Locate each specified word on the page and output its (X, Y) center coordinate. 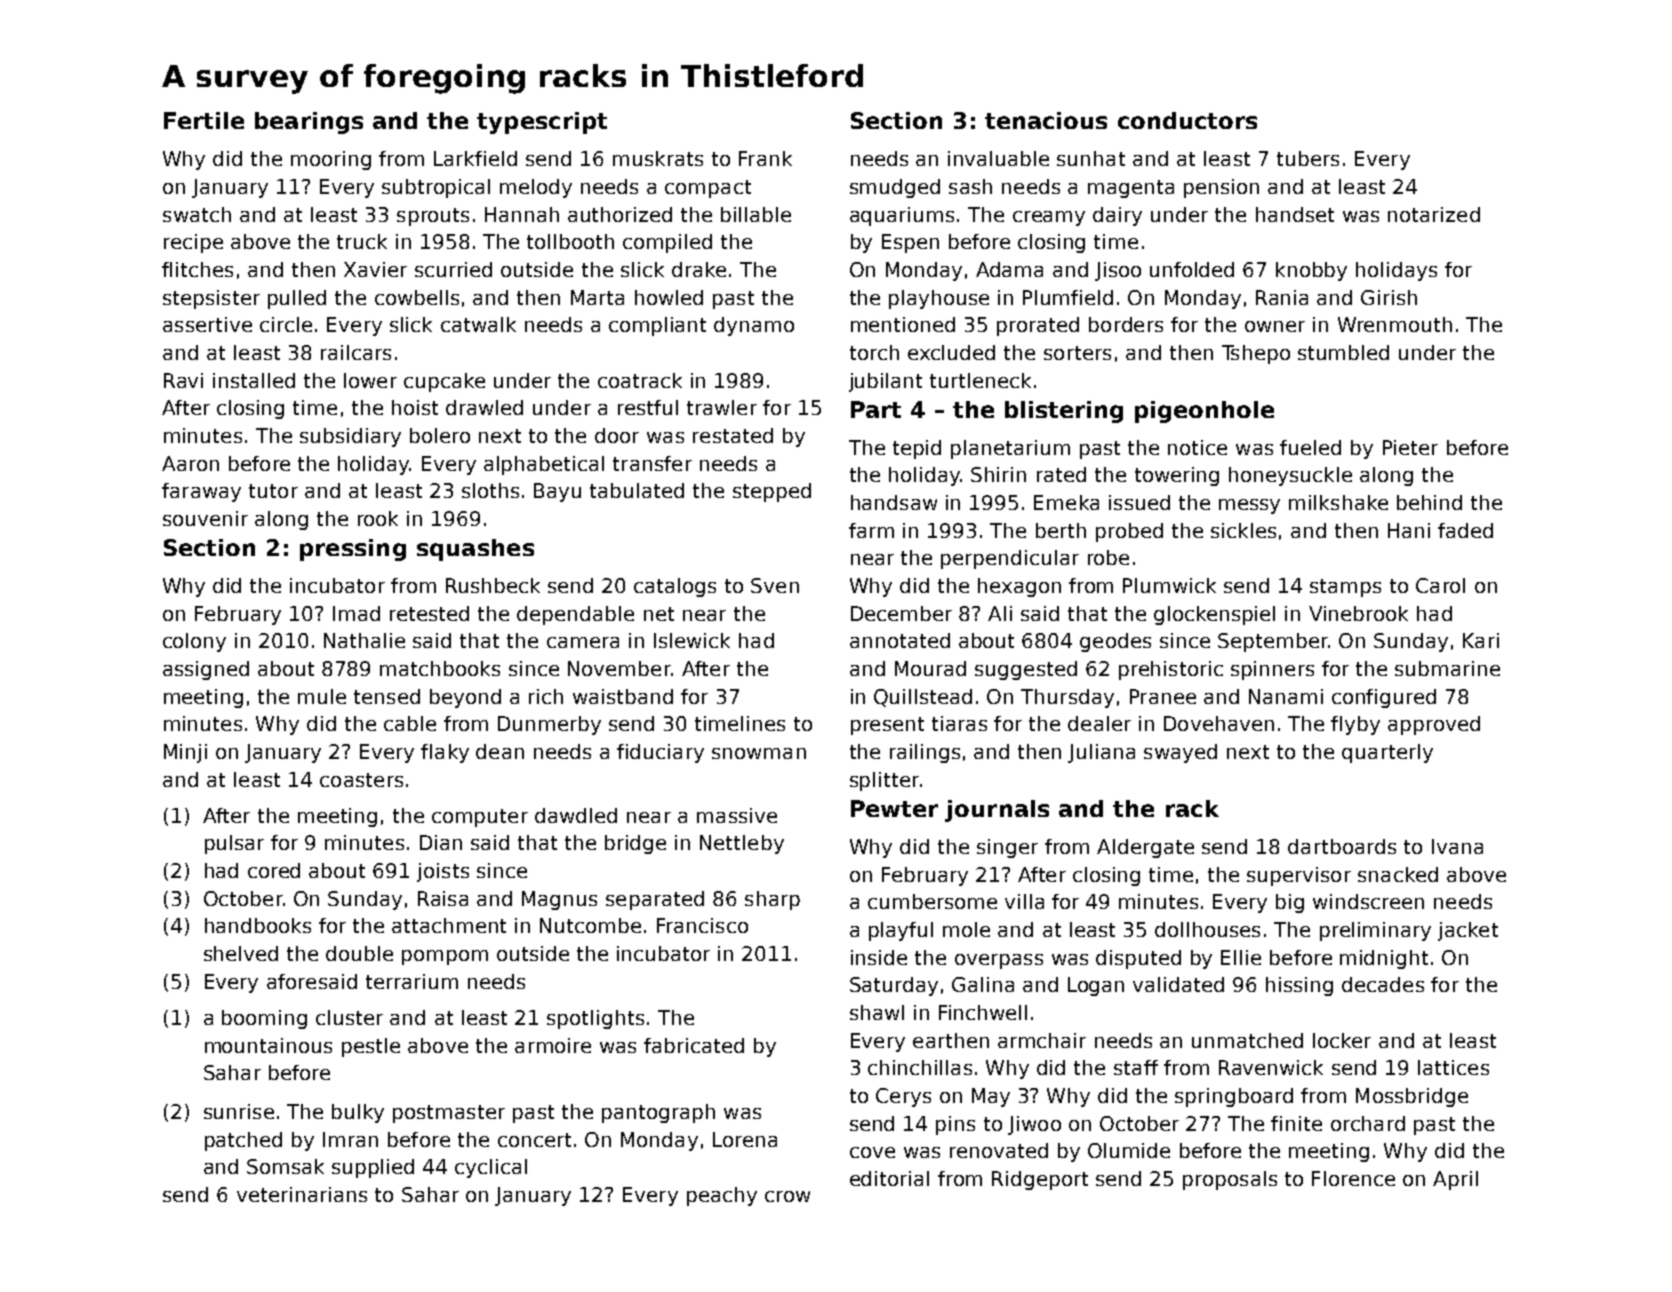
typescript (542, 123)
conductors (1187, 120)
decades (1383, 984)
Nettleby (742, 844)
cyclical (491, 1168)
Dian (441, 842)
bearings (309, 123)
